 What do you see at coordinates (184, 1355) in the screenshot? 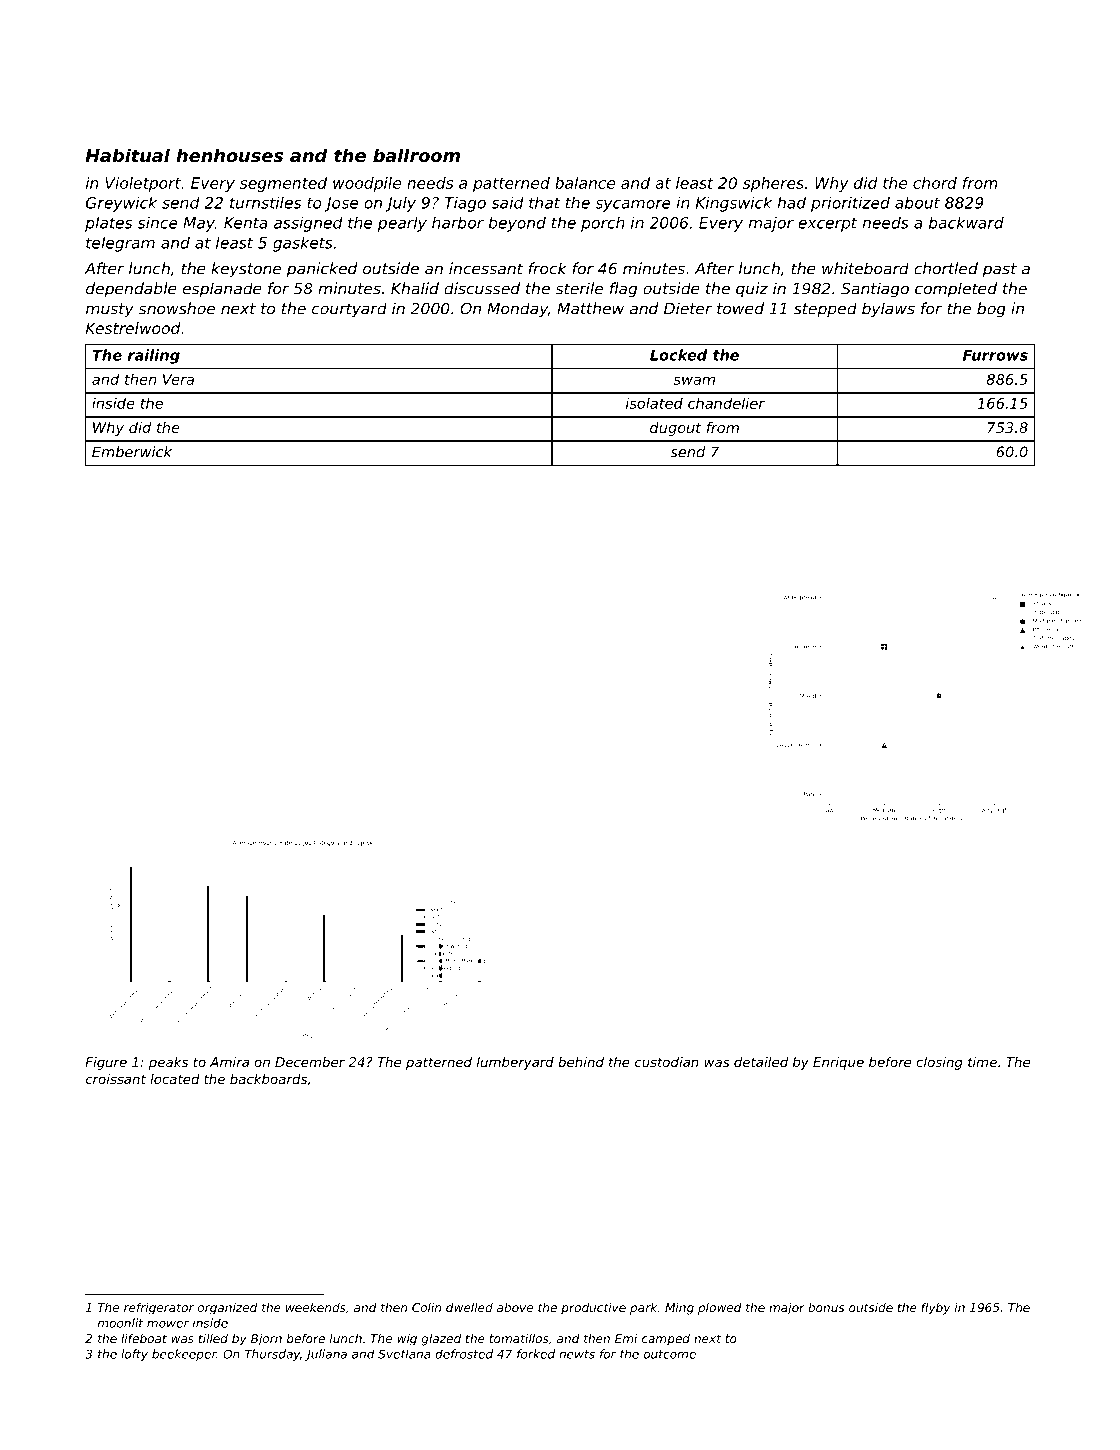
I see `beekeeper` at bounding box center [184, 1355].
